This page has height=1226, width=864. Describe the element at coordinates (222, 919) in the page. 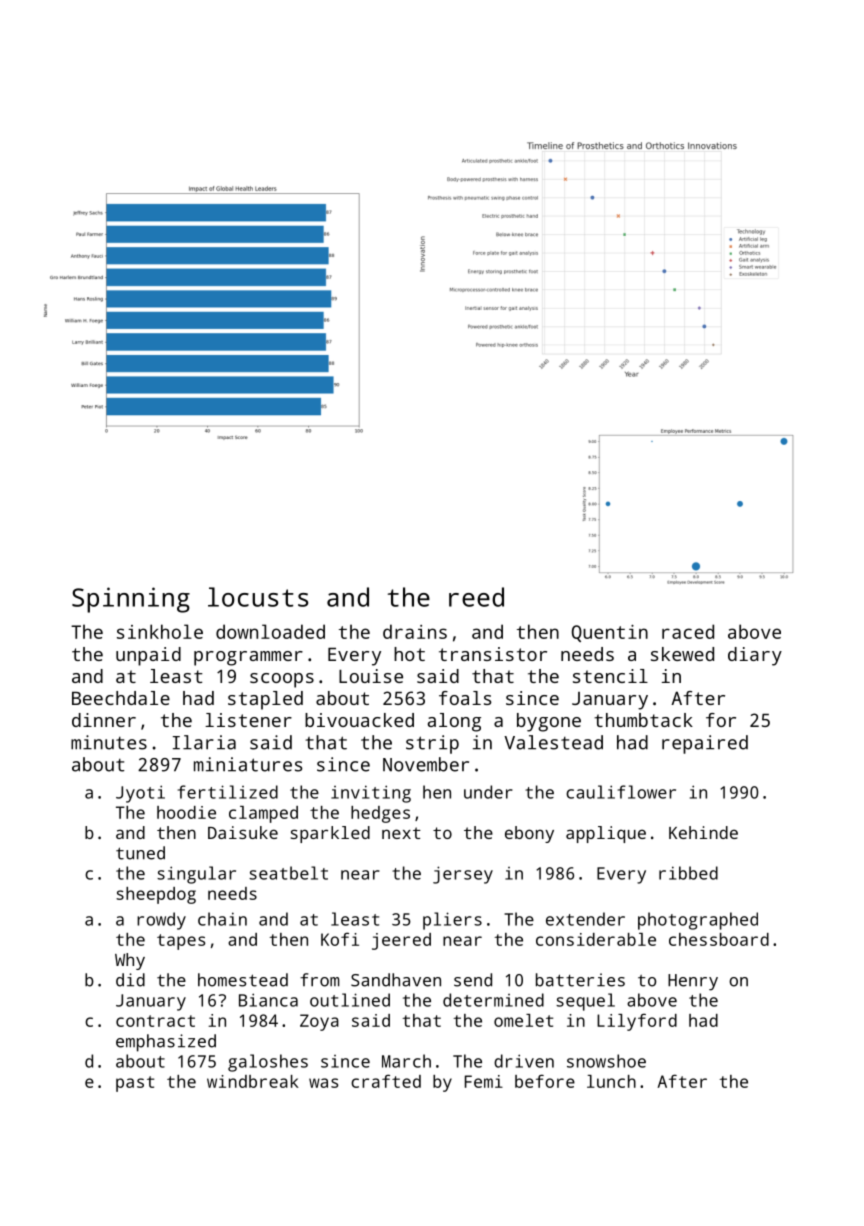

I see `chain` at that location.
